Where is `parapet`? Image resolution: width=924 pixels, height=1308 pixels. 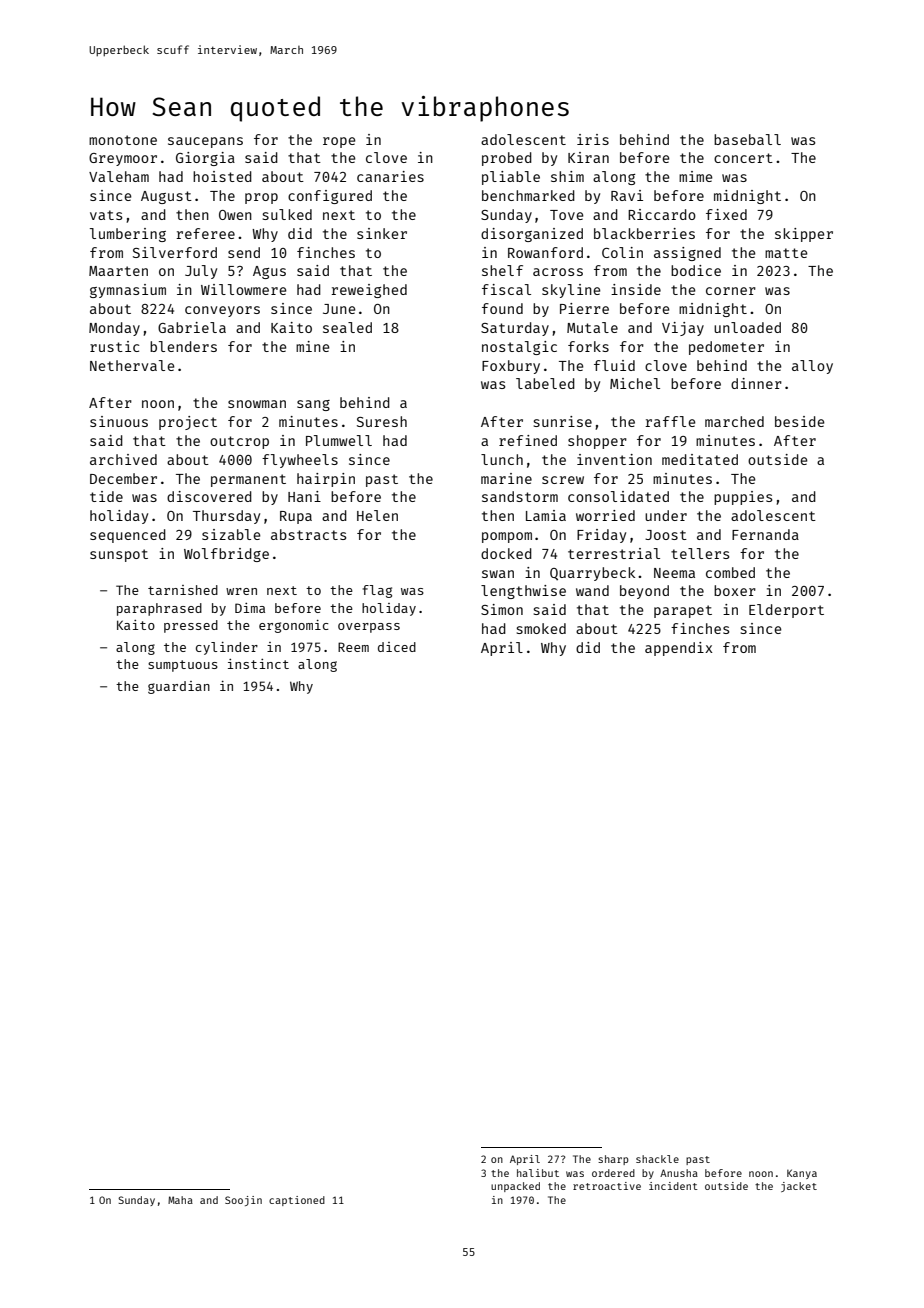 parapet is located at coordinates (683, 611).
